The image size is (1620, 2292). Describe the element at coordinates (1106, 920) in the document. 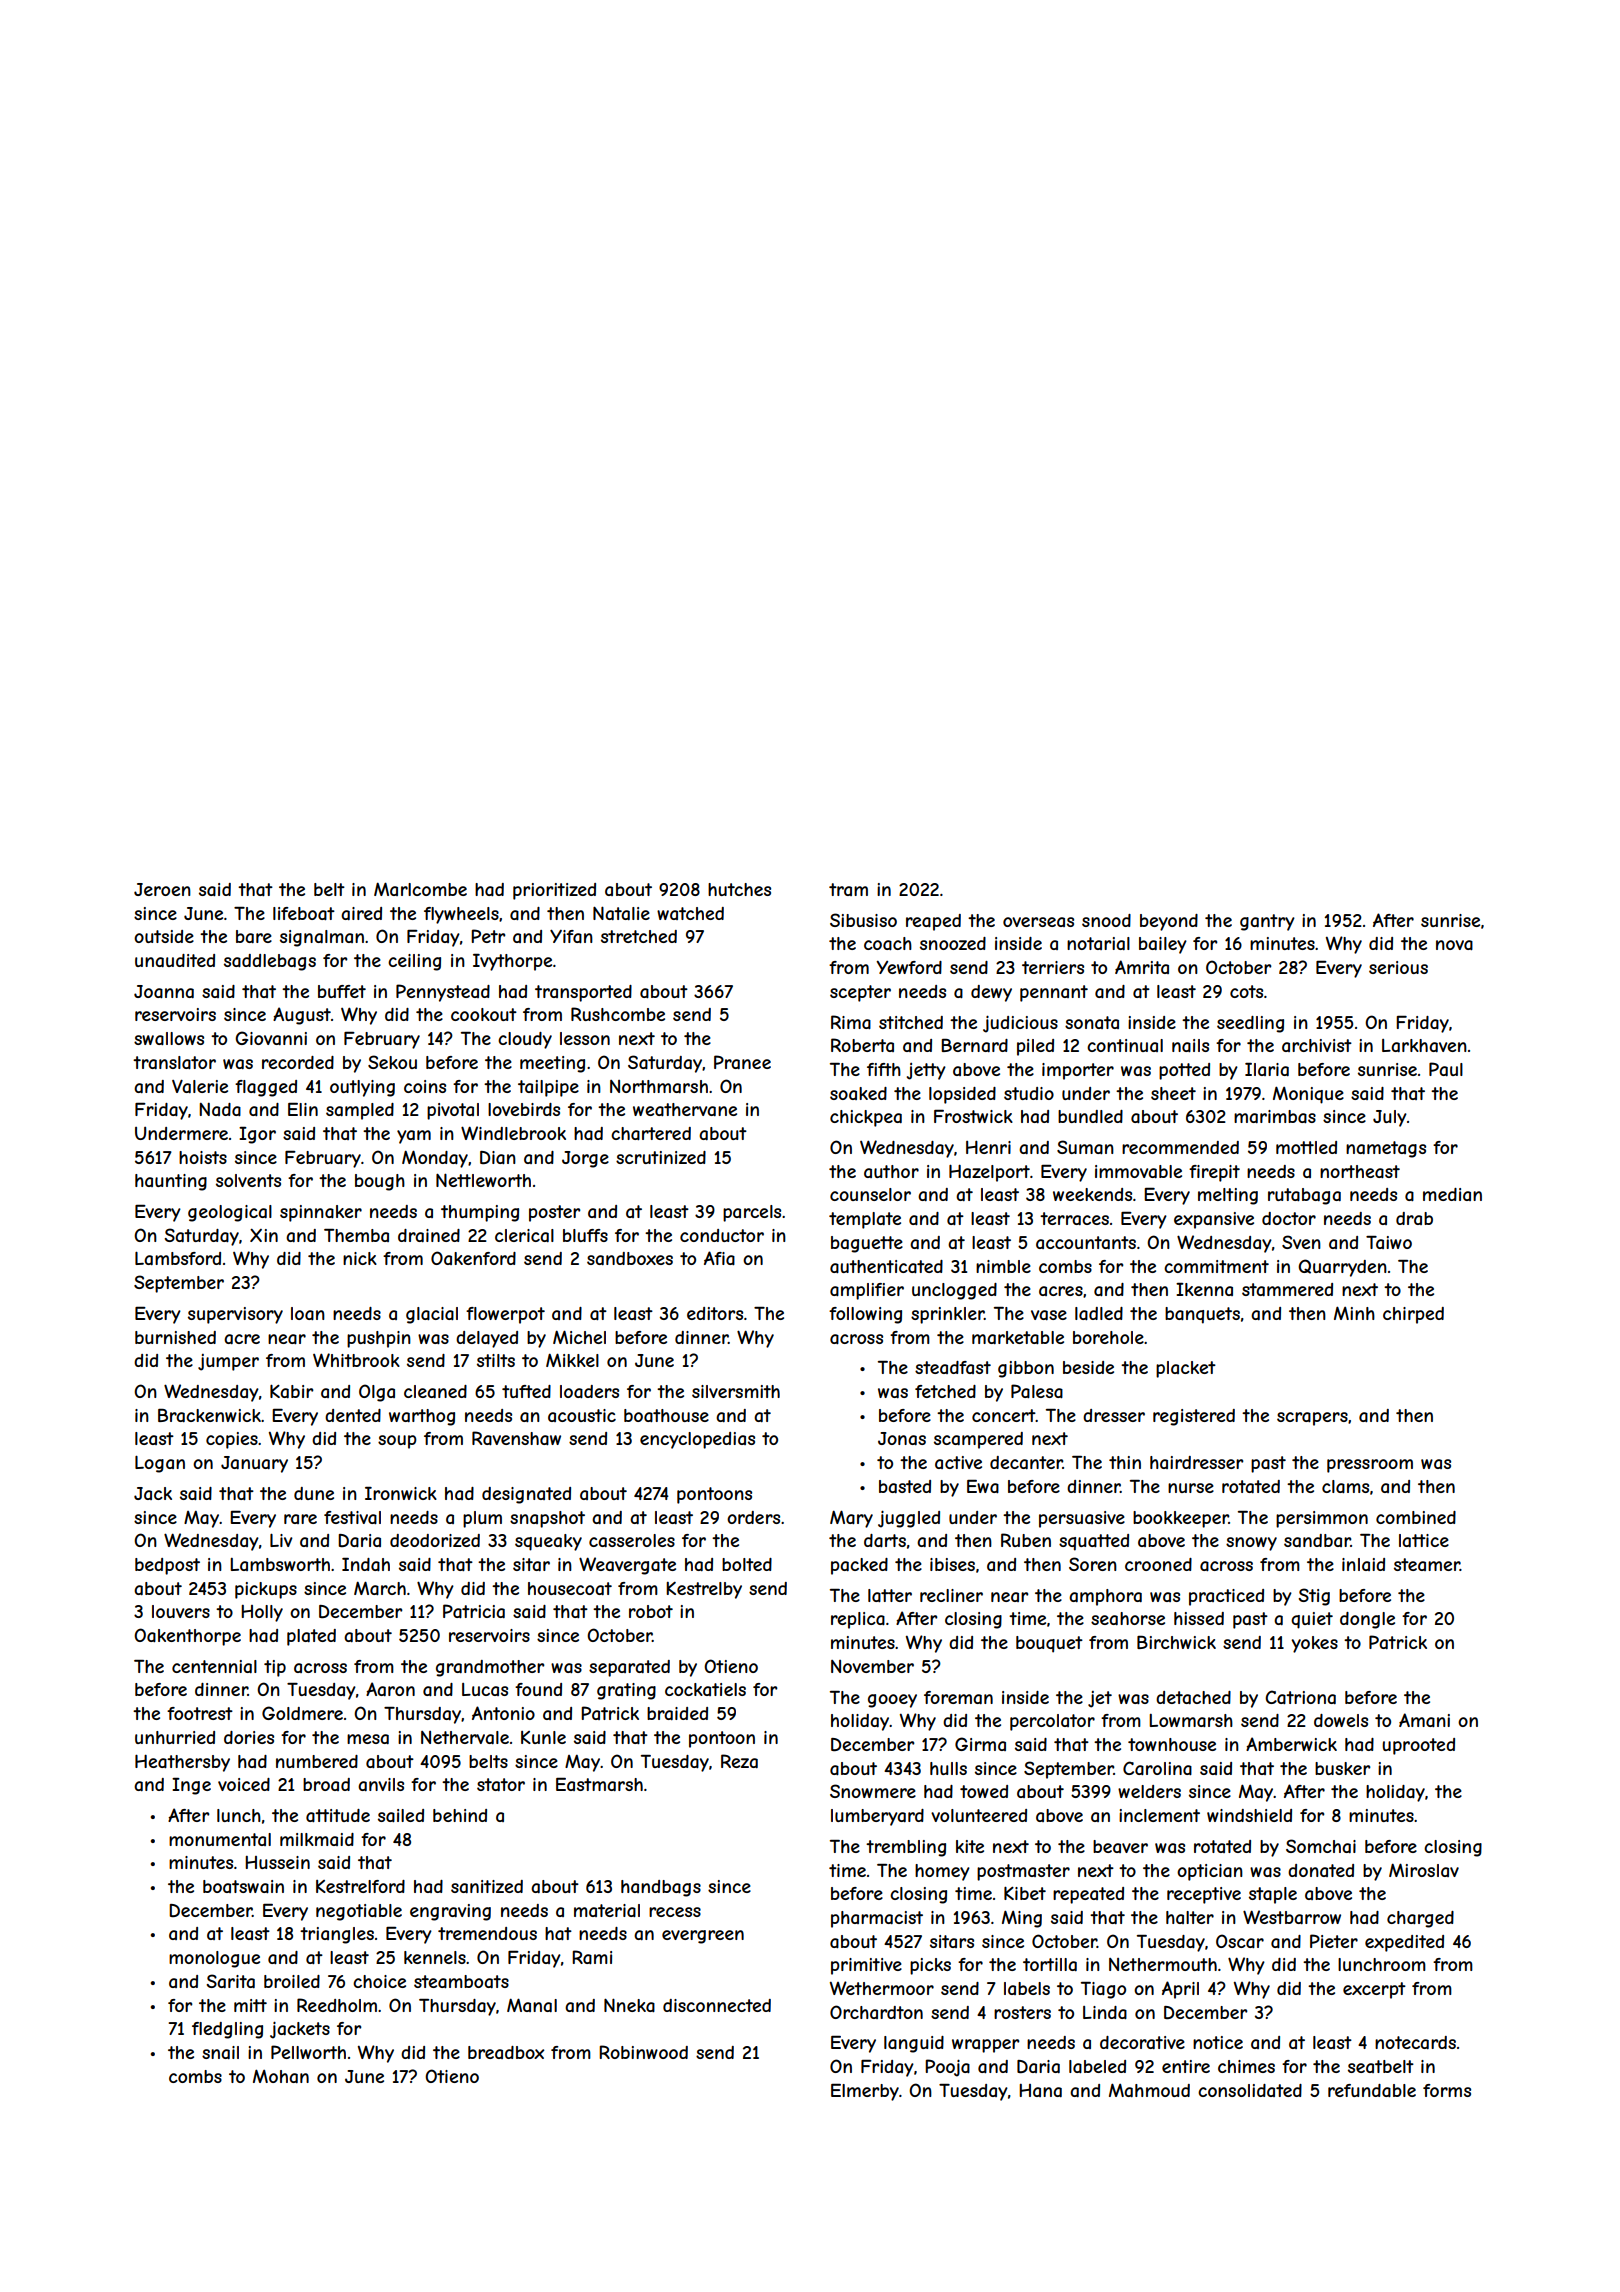

I see `snood` at that location.
